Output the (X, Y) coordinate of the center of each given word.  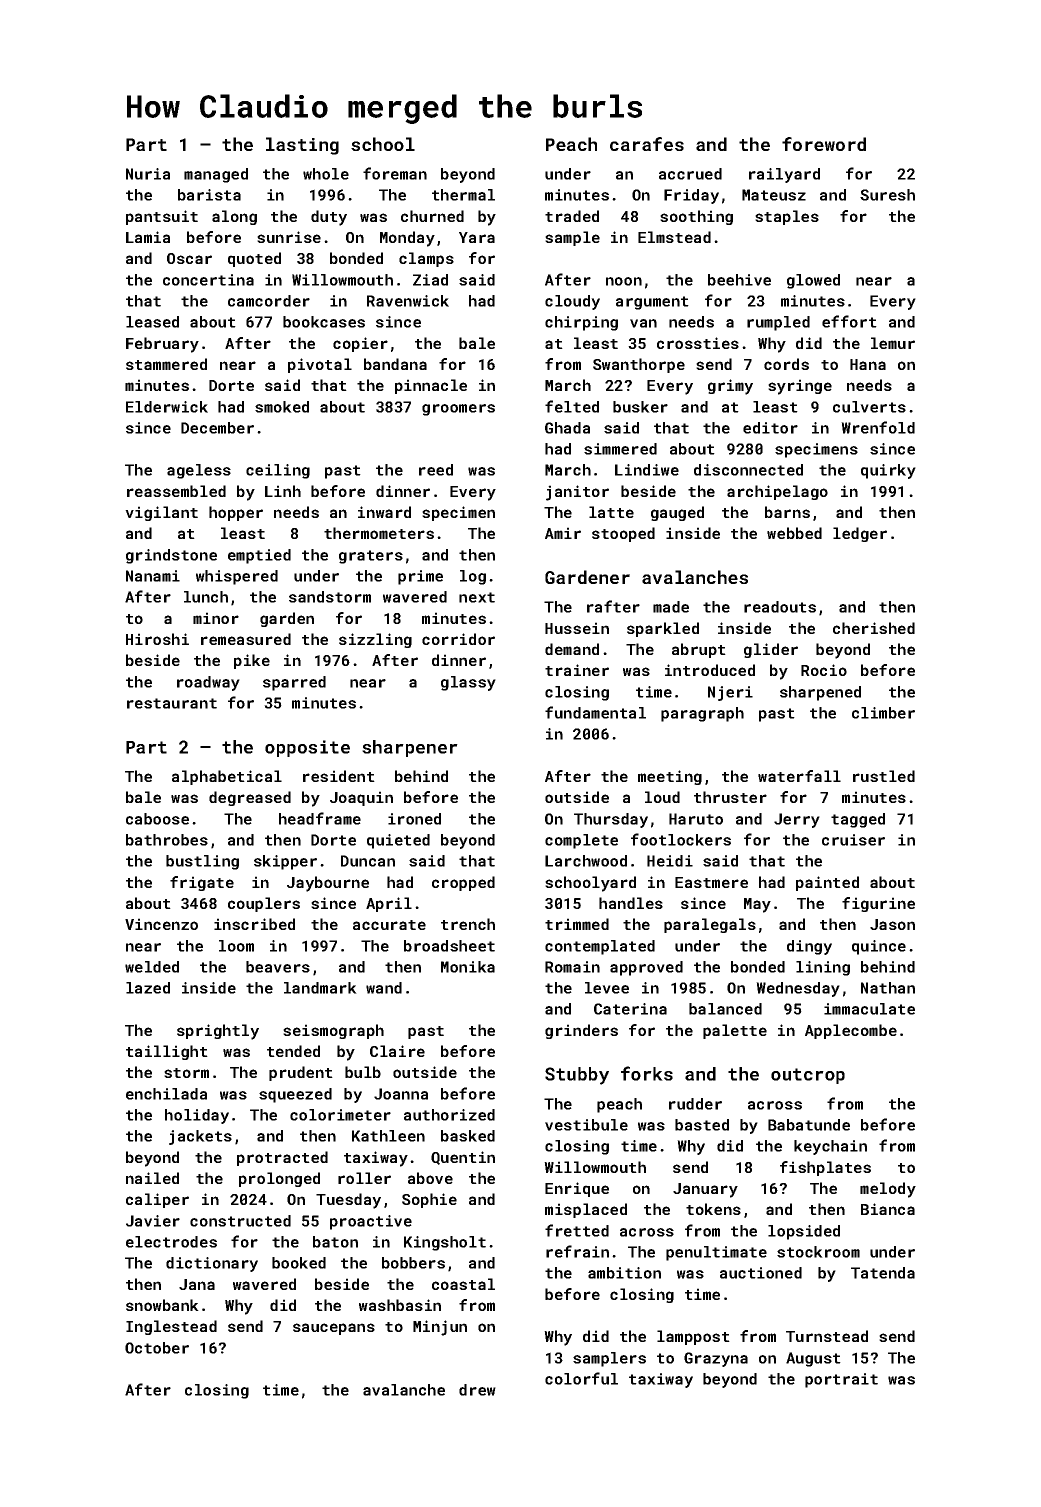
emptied (259, 556)
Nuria (148, 174)
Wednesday (798, 989)
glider (771, 650)
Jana (197, 1284)
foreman (395, 173)
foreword (824, 144)
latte (611, 512)
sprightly (218, 1032)
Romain (572, 967)
